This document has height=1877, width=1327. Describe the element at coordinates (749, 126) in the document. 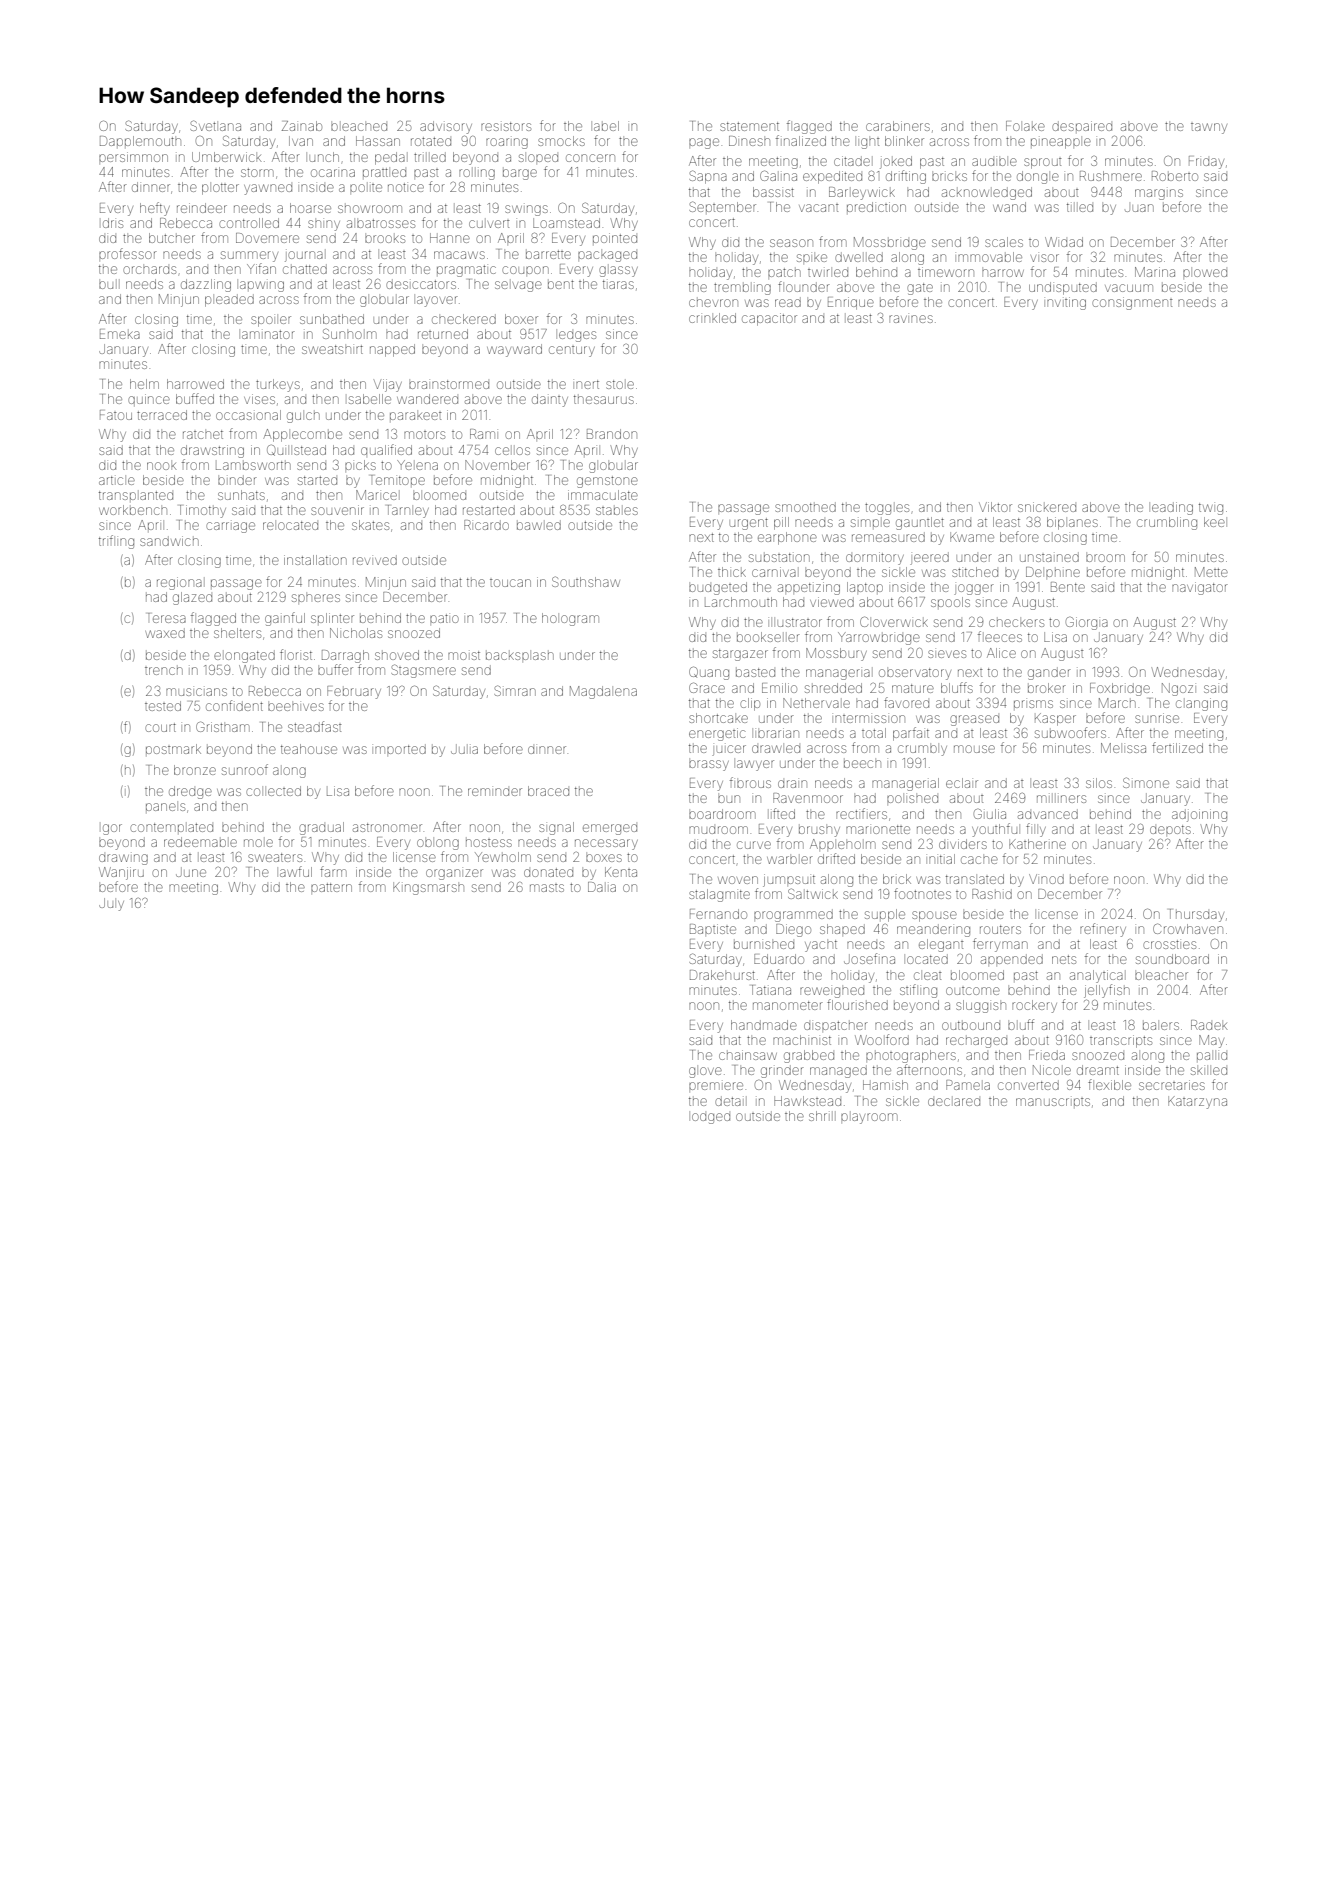

I see `statement` at that location.
